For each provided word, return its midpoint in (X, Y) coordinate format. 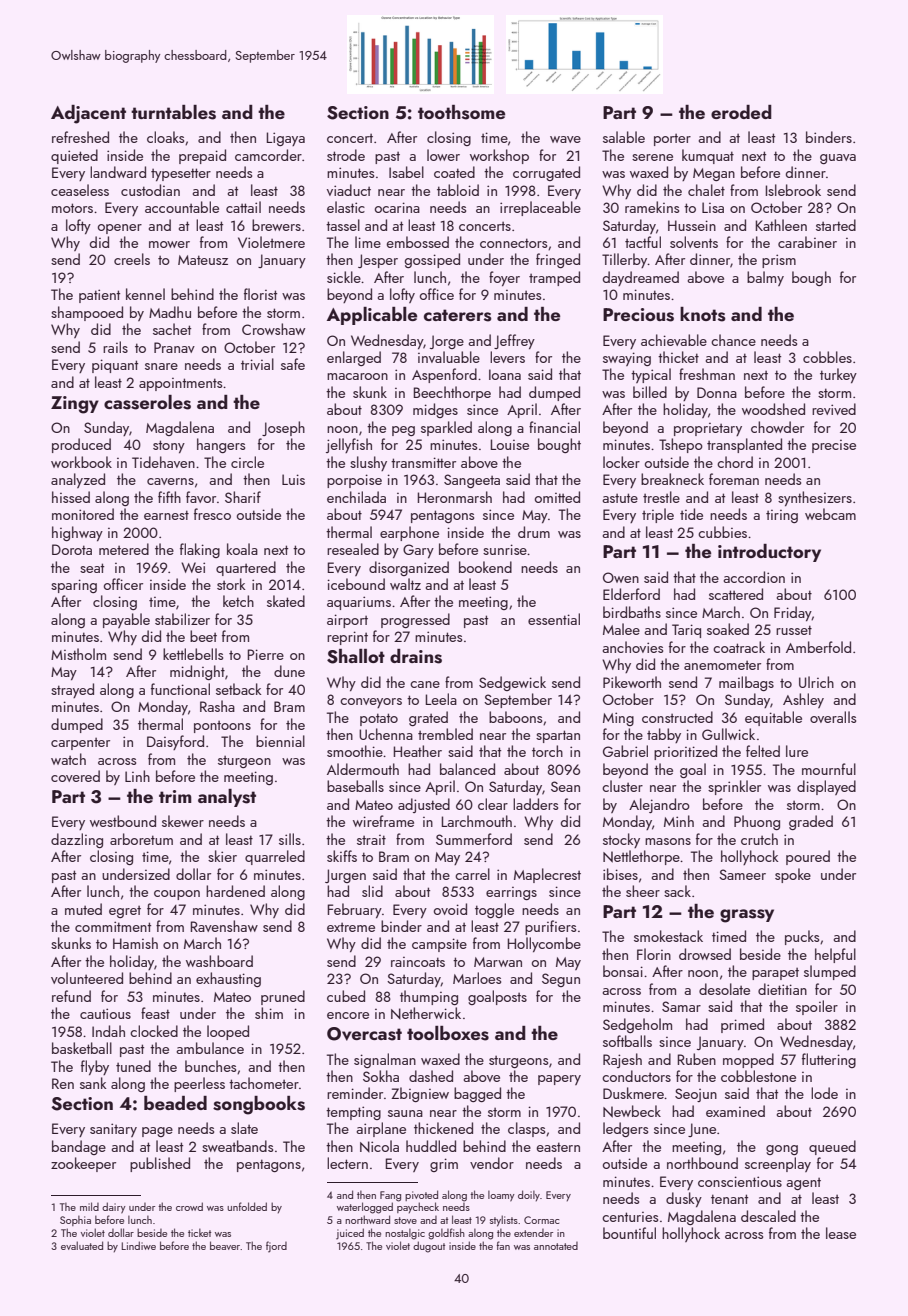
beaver (225, 1245)
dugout (429, 1247)
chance (733, 340)
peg (403, 431)
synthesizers (815, 498)
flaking (200, 550)
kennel (145, 294)
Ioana (505, 374)
